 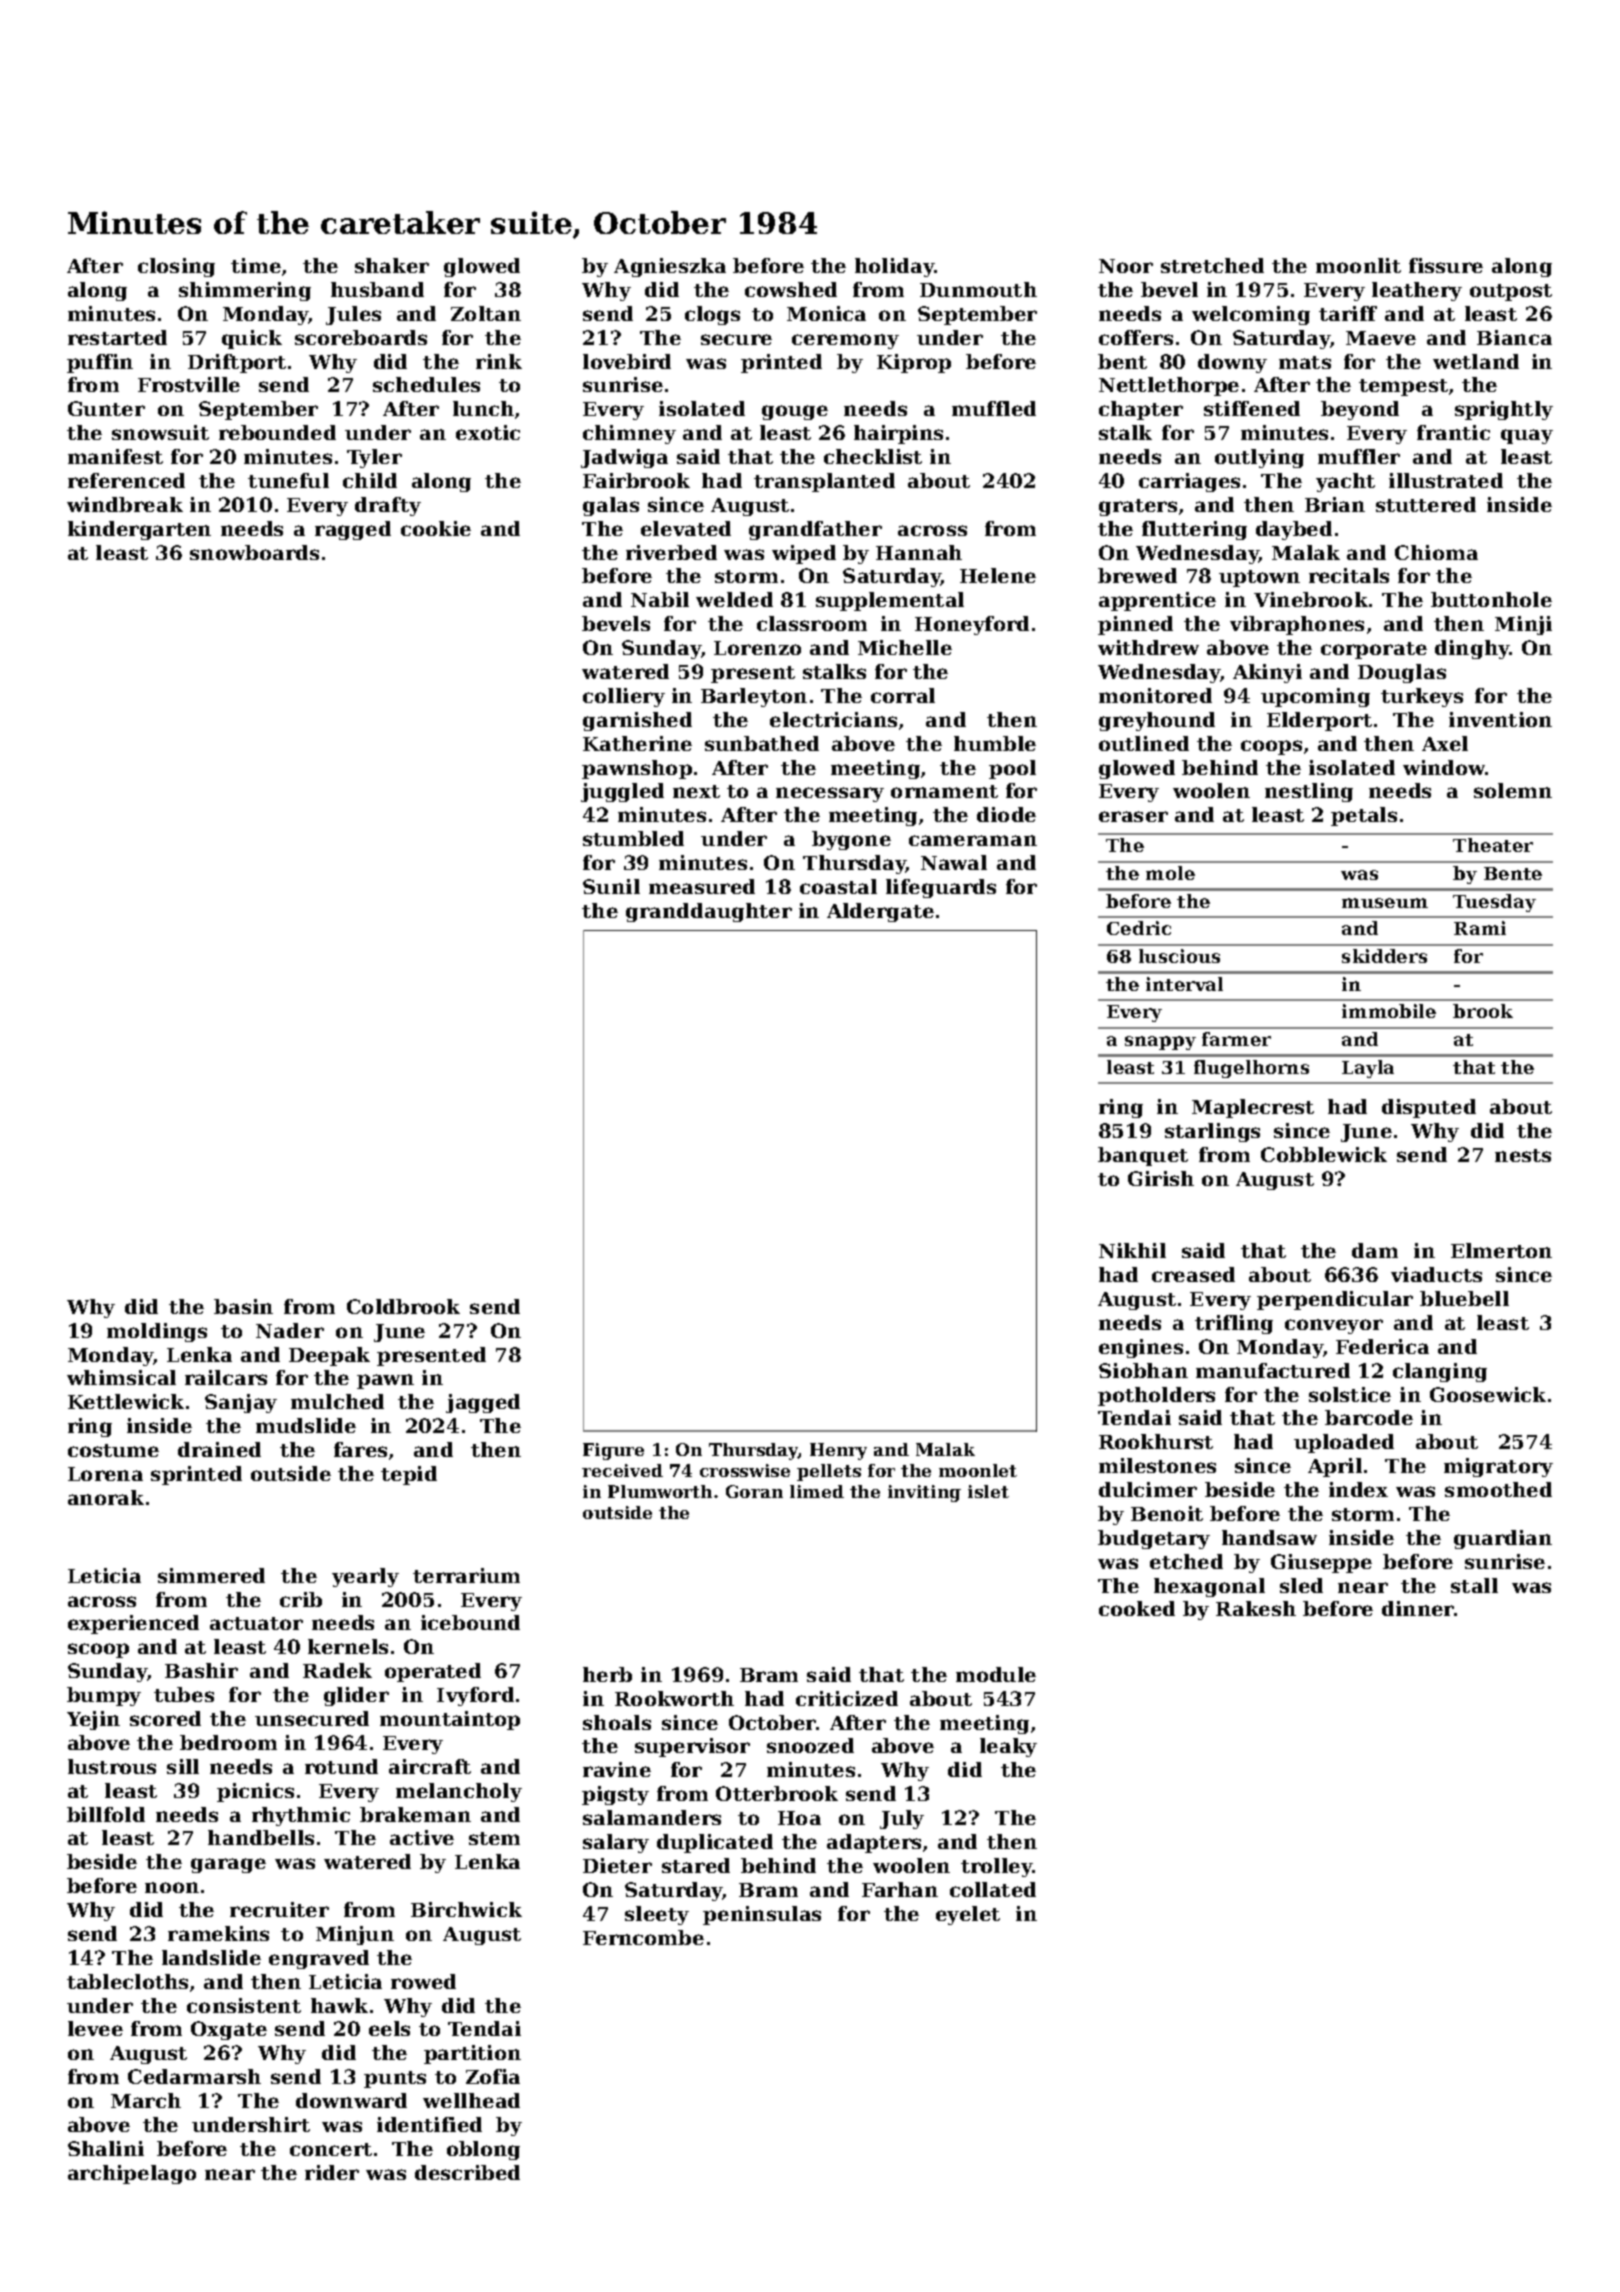 I want to click on noon, so click(x=172, y=1887).
